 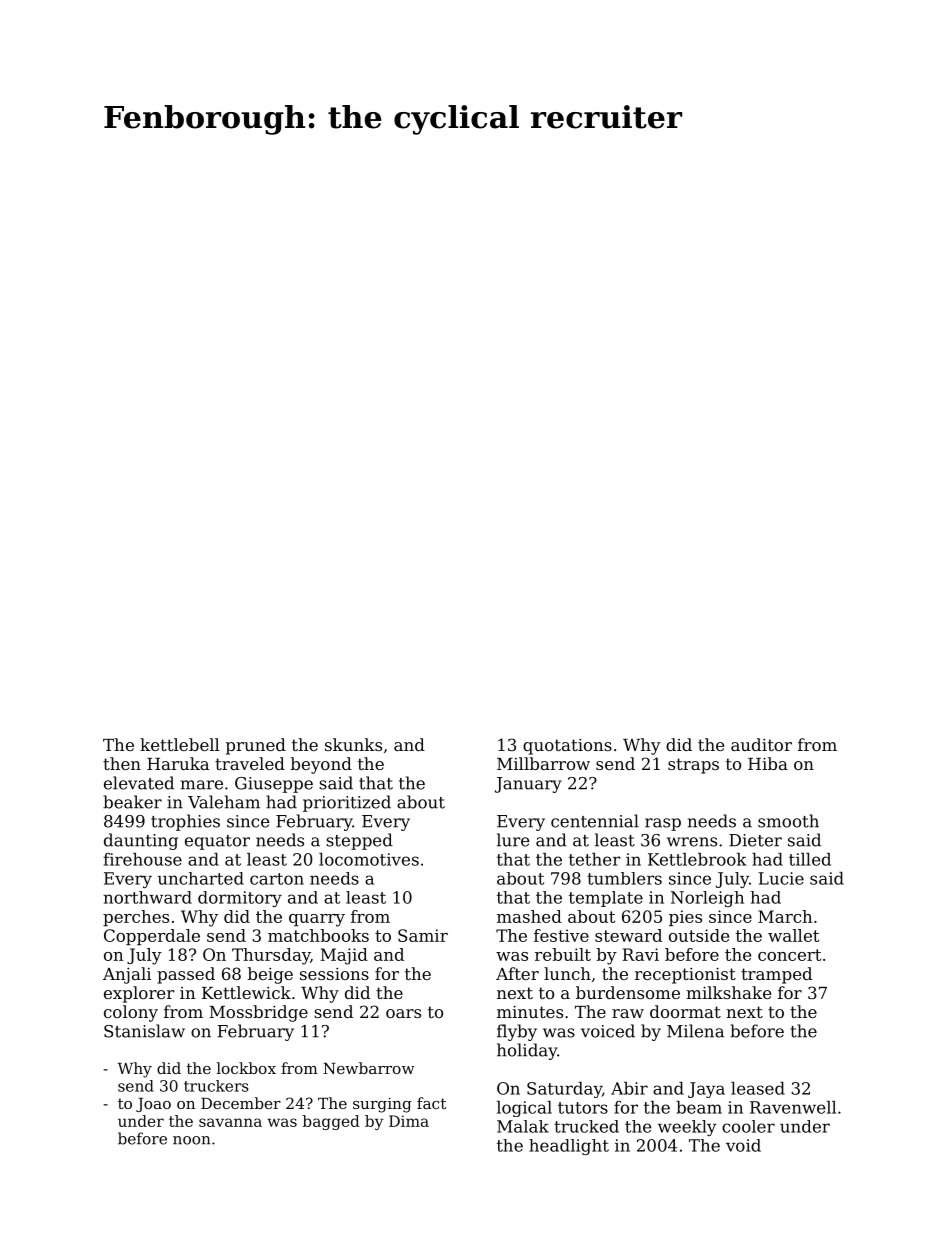 What do you see at coordinates (274, 785) in the screenshot?
I see `Giuseppe` at bounding box center [274, 785].
